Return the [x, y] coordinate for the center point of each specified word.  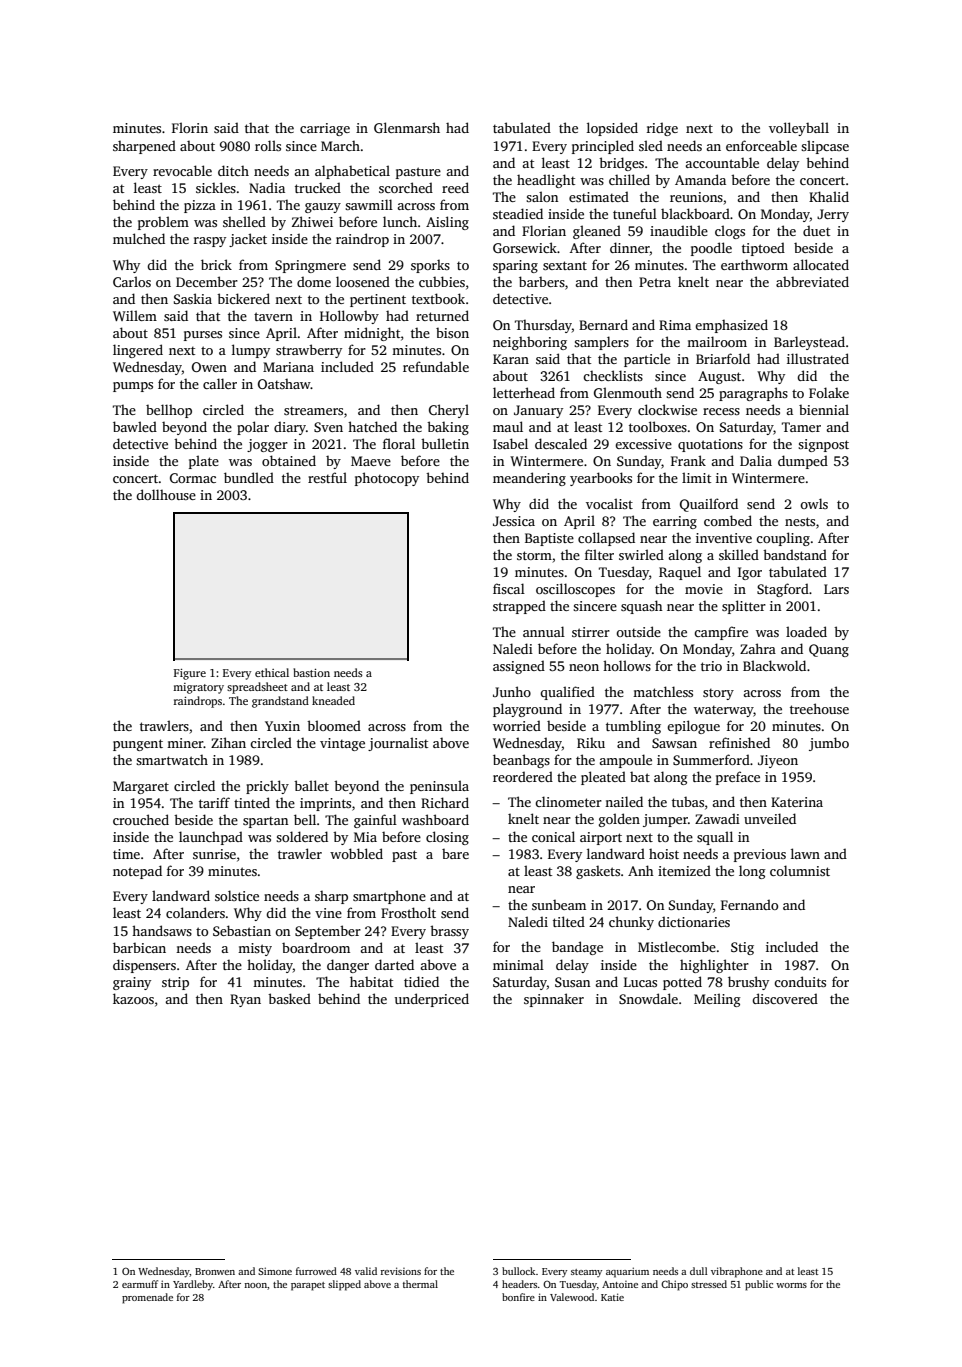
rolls [268, 145]
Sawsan [674, 743]
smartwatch [172, 760]
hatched [372, 426]
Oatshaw [284, 384]
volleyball [799, 129]
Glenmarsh [407, 127]
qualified [568, 693]
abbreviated [812, 281]
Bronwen [215, 1271]
